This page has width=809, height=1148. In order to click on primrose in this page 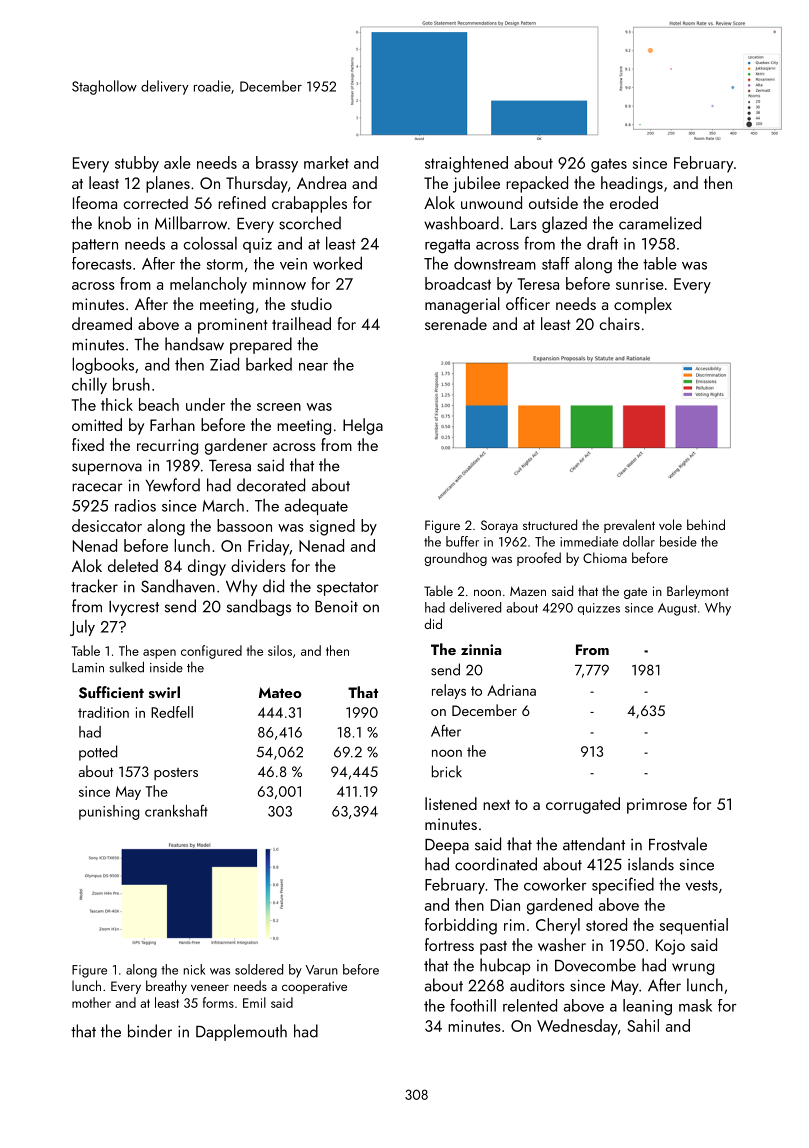, I will do `click(657, 806)`.
